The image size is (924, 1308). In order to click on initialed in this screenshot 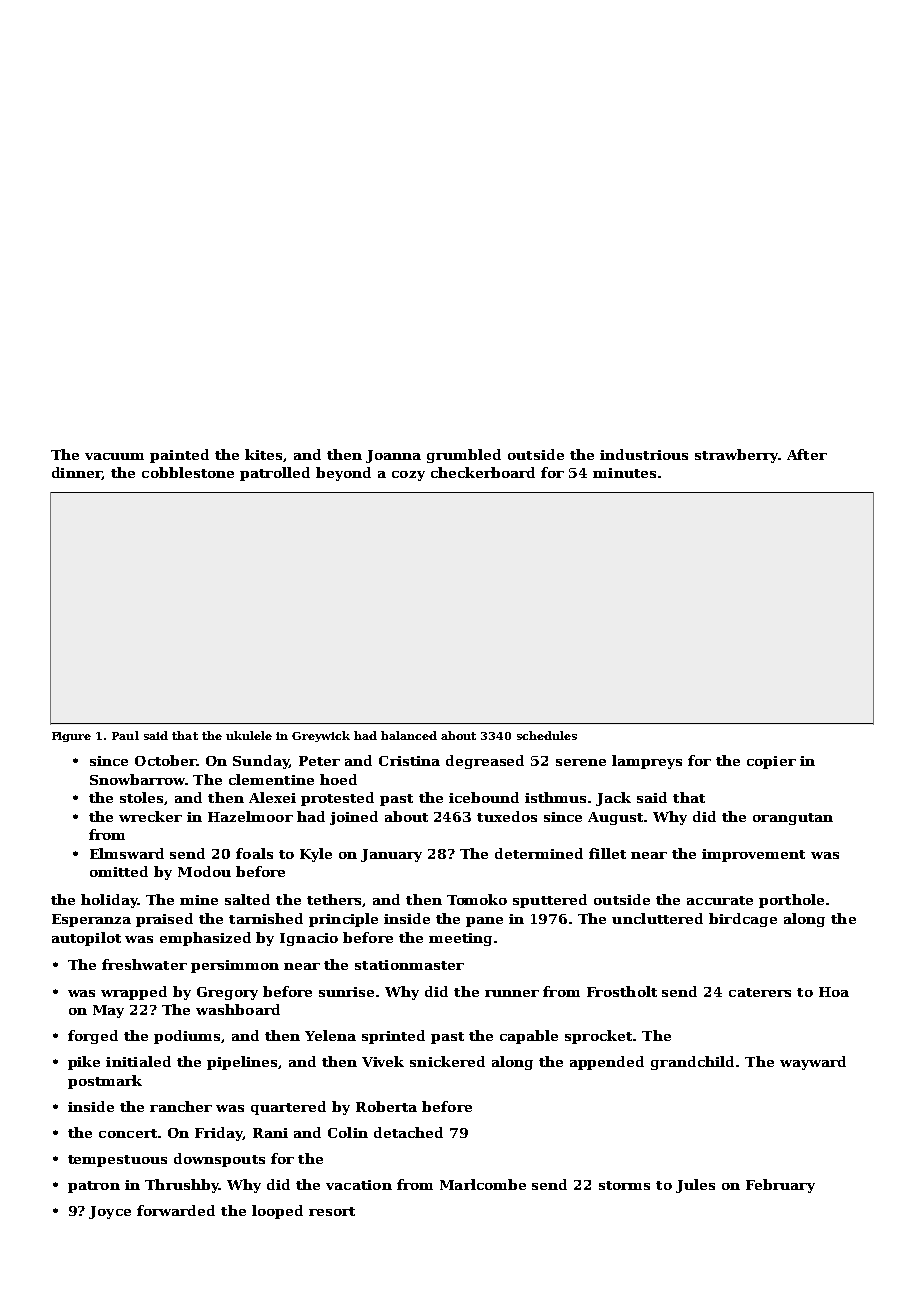, I will do `click(138, 1061)`.
